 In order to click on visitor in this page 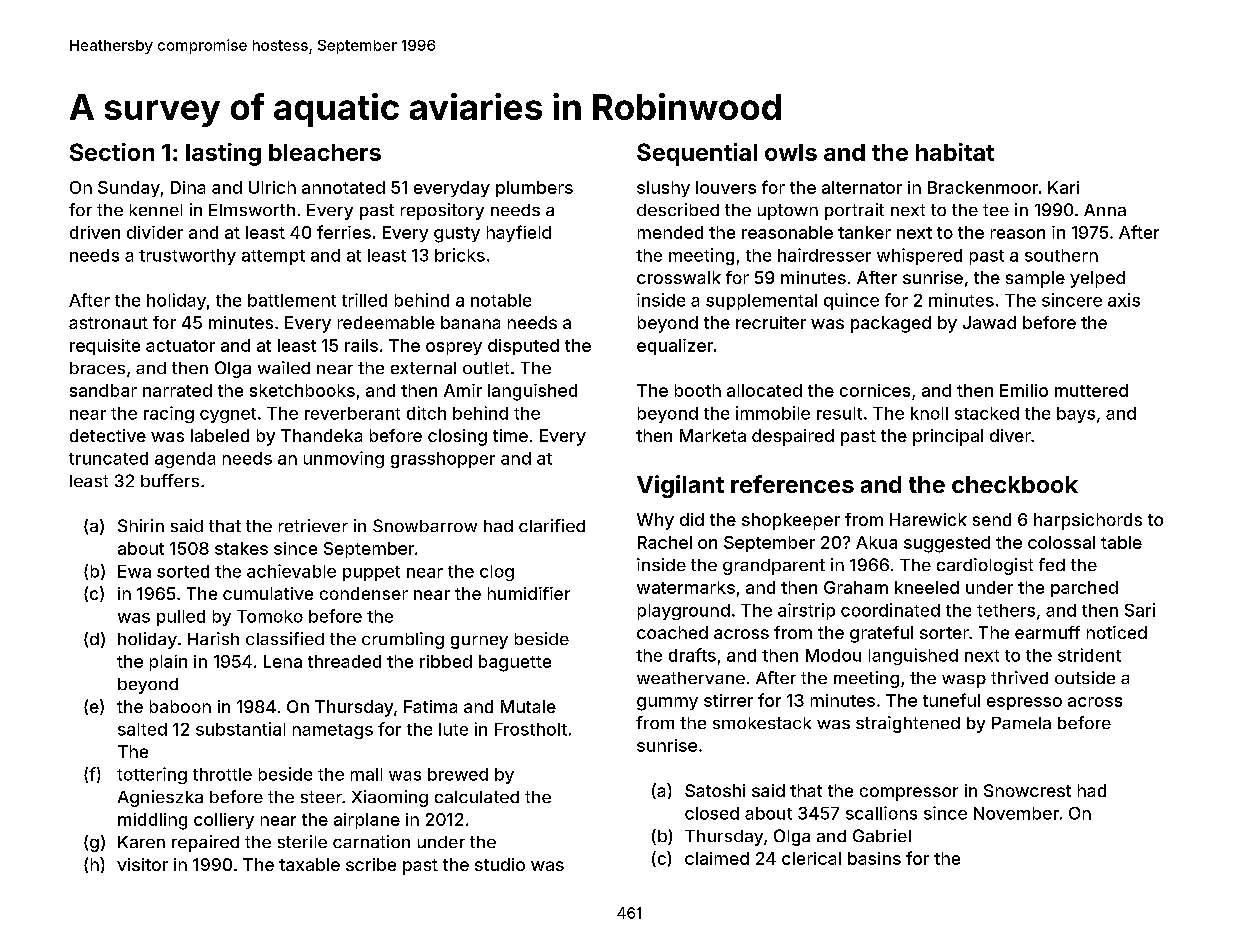, I will do `click(142, 864)`.
